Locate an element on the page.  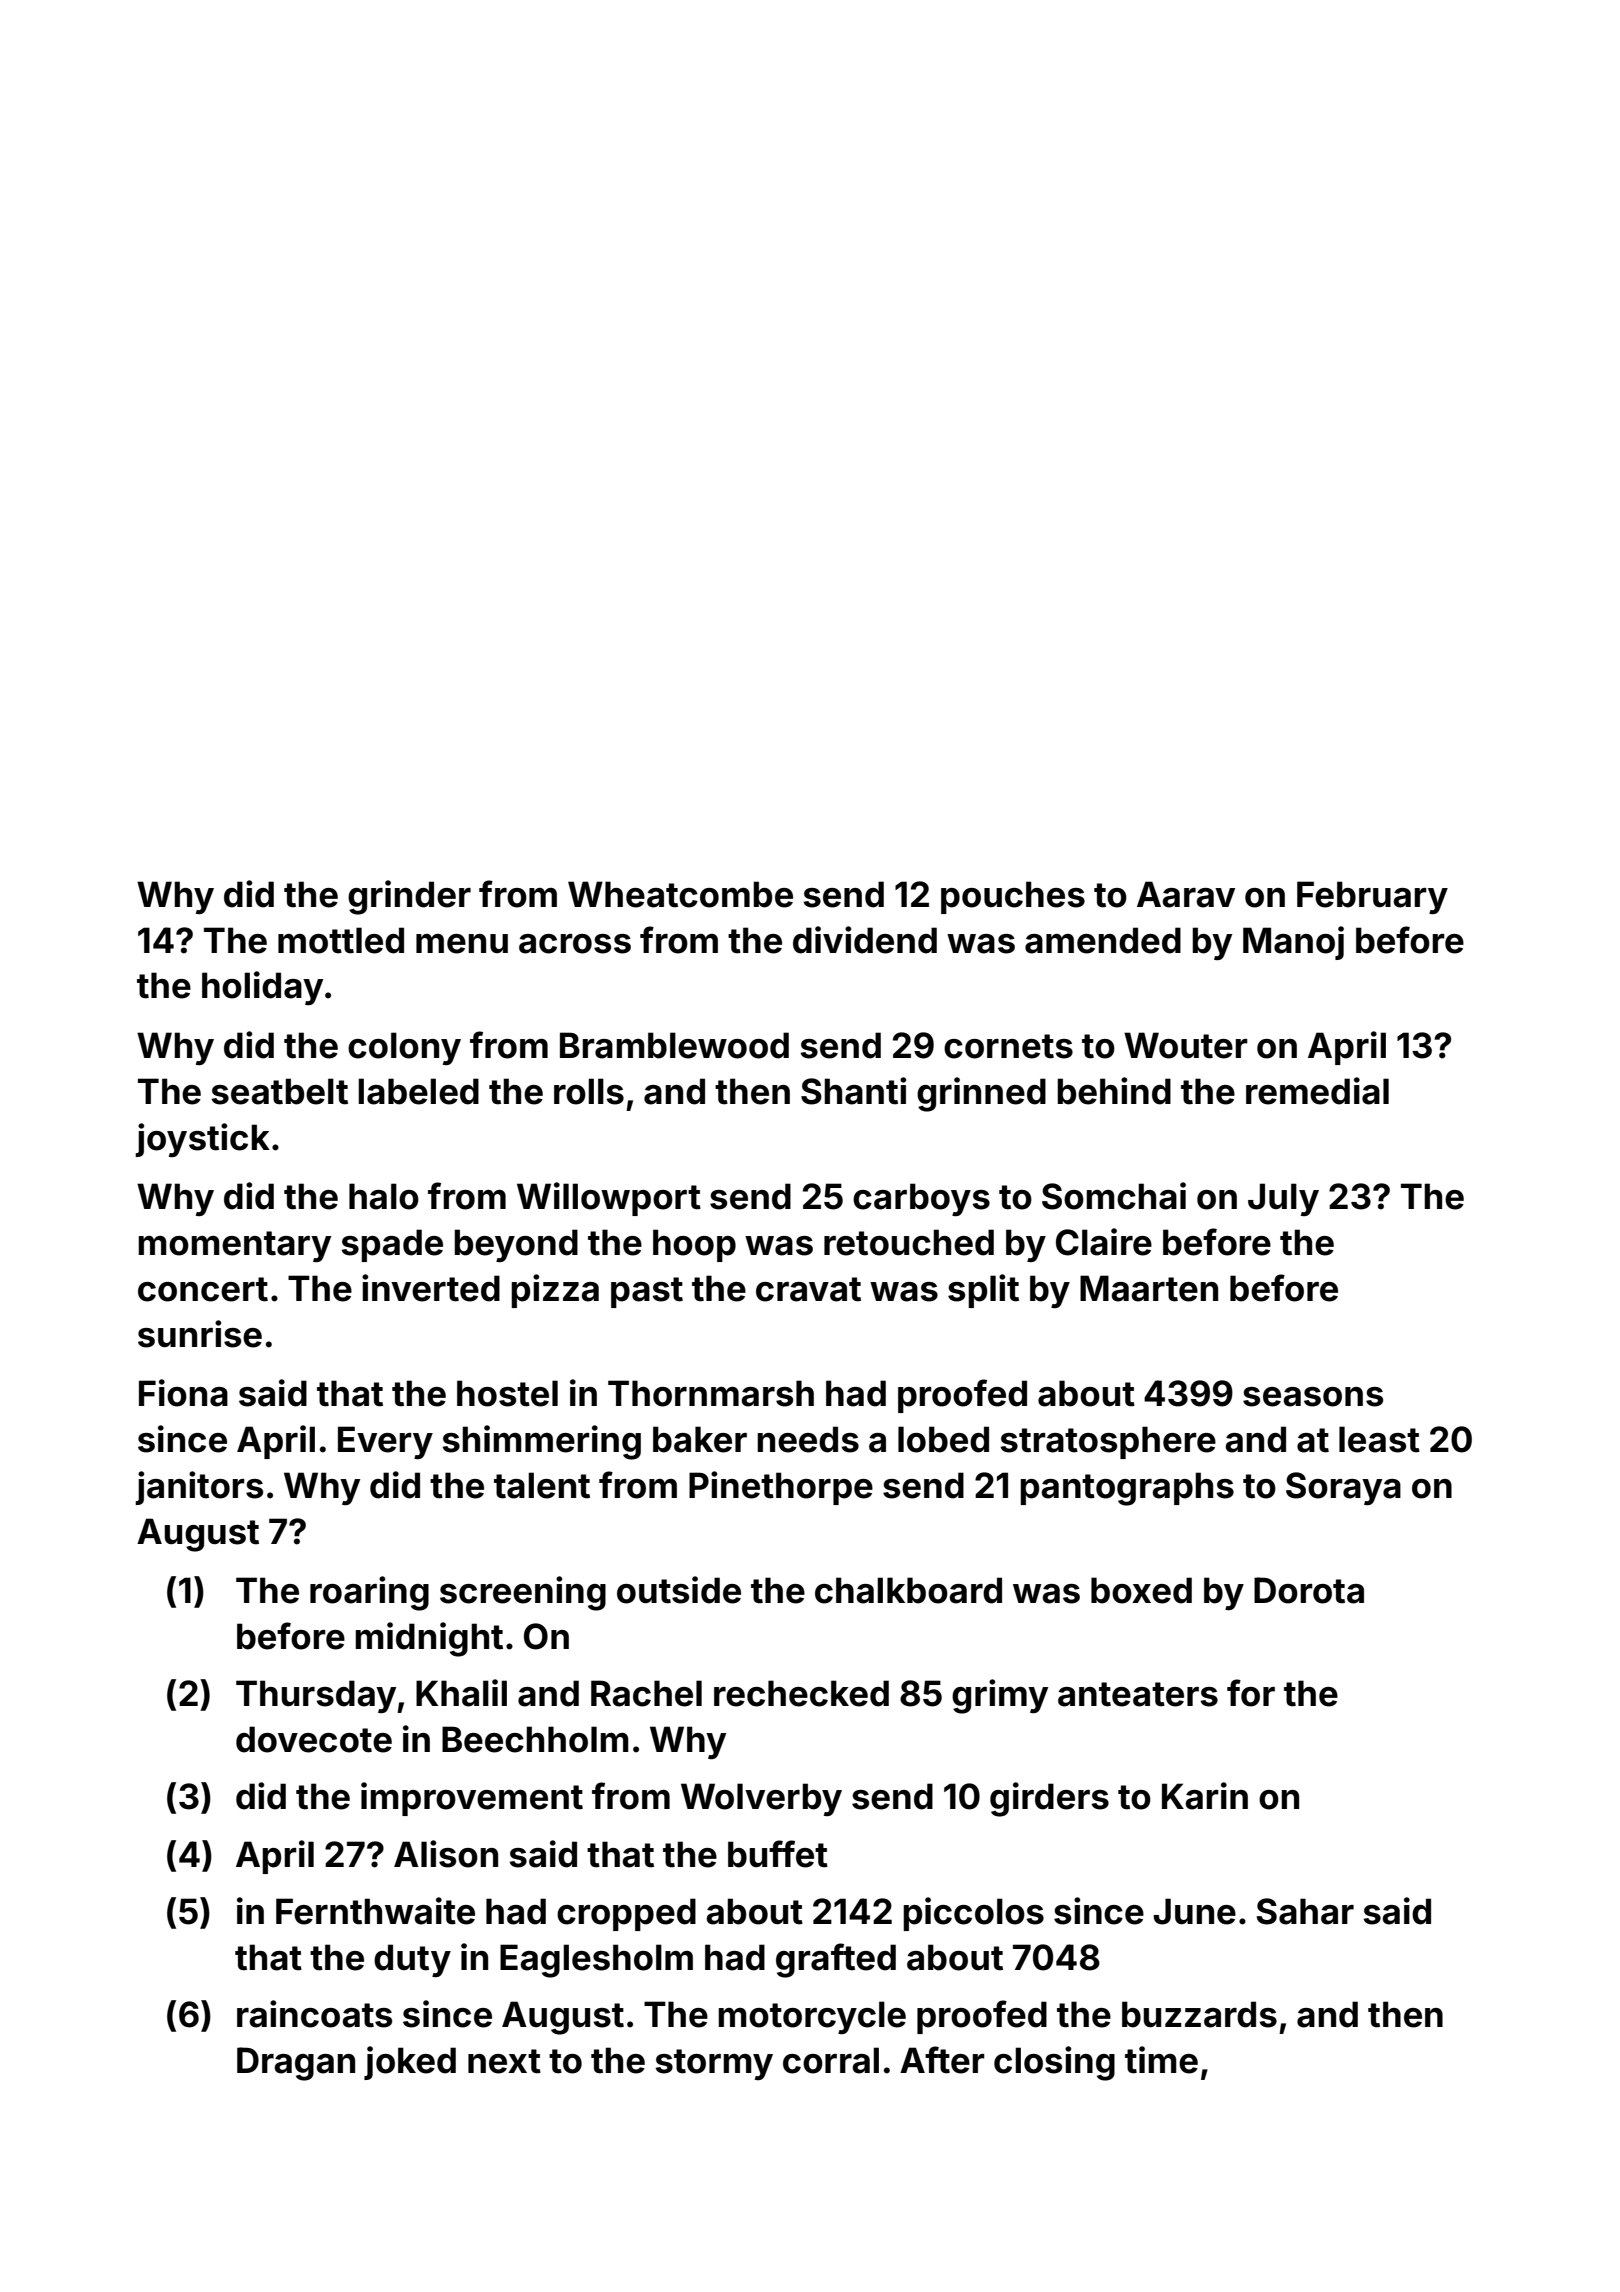
grinder is located at coordinates (409, 897).
